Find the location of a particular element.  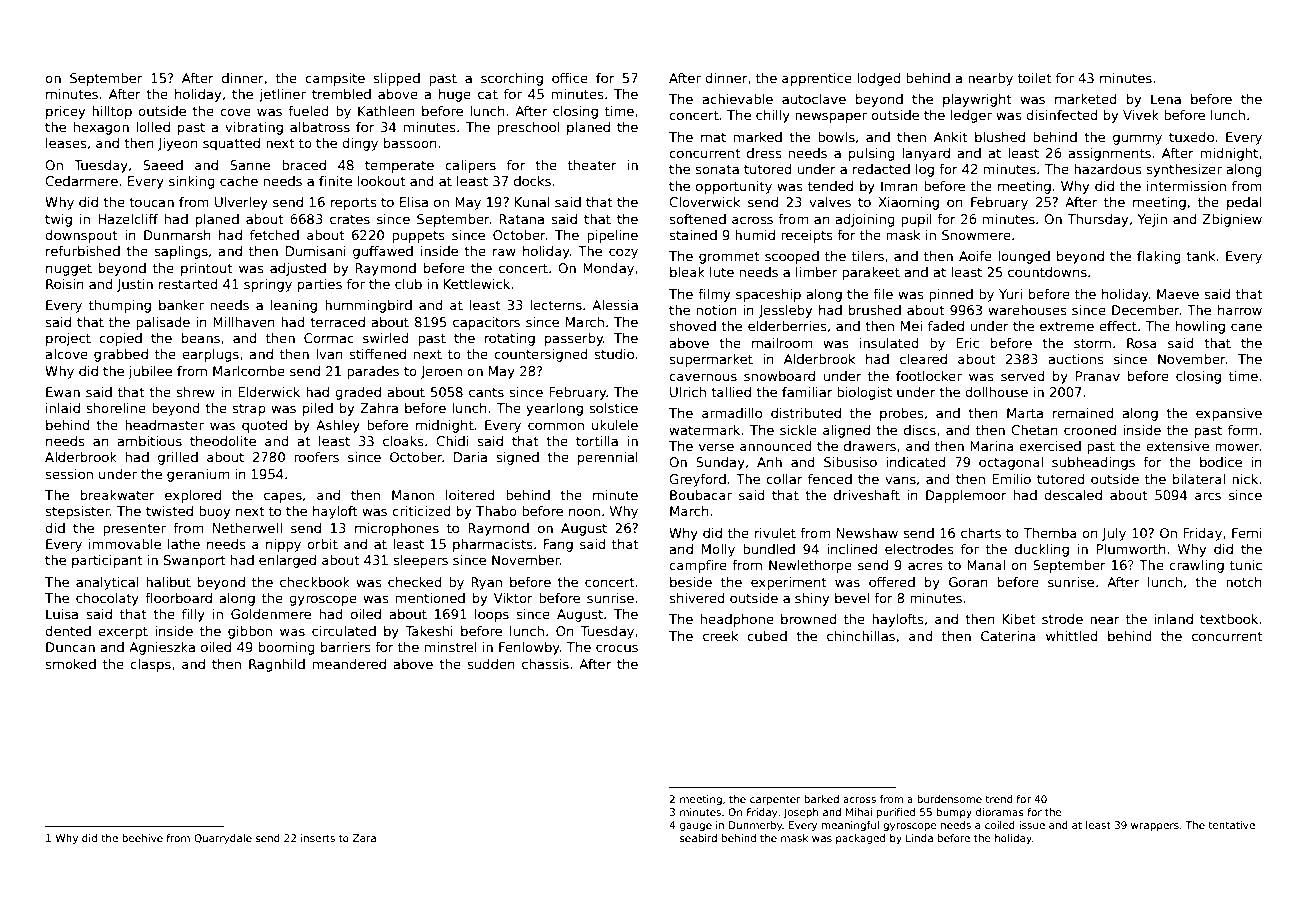

jetliner is located at coordinates (282, 95).
